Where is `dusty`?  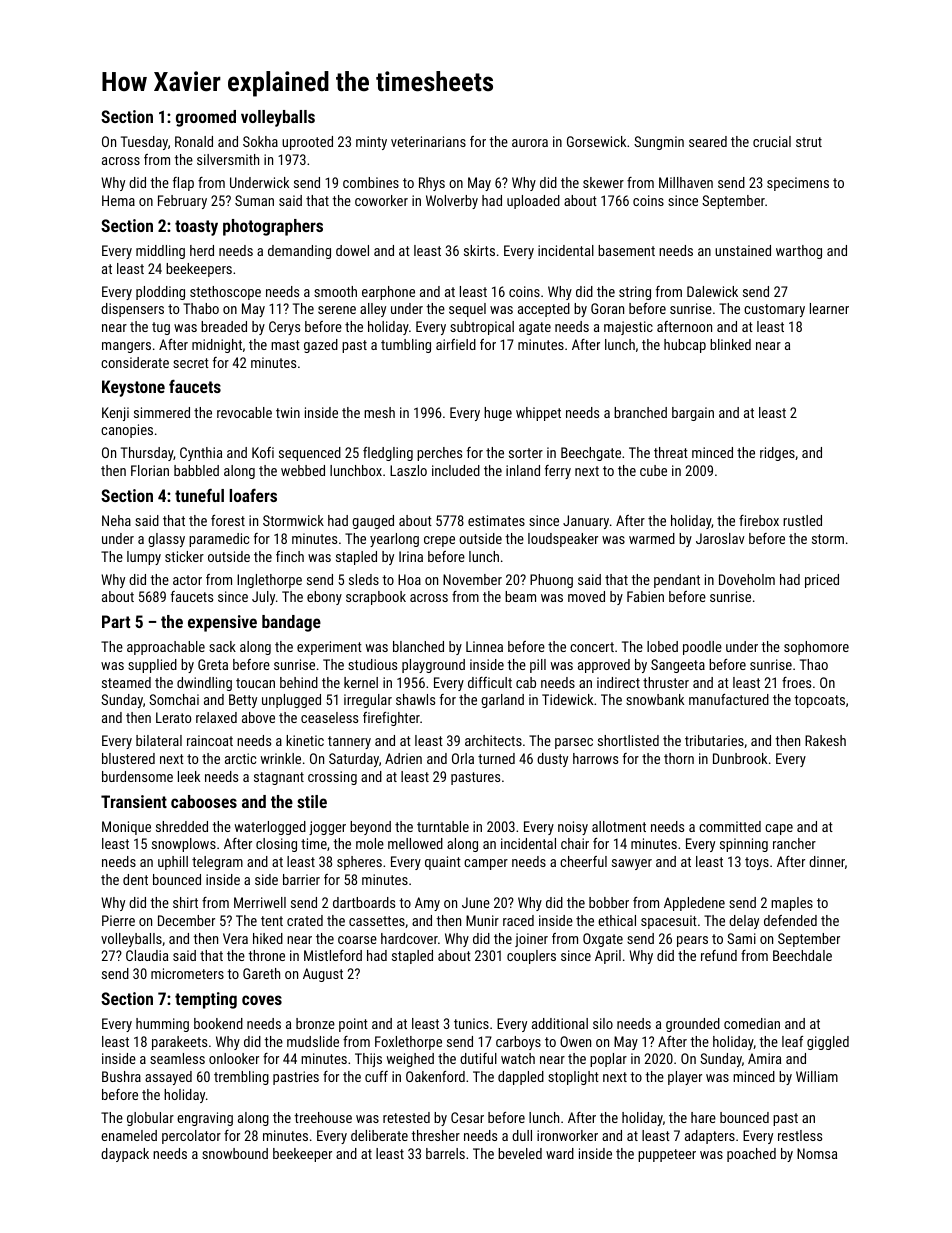 dusty is located at coordinates (552, 760).
